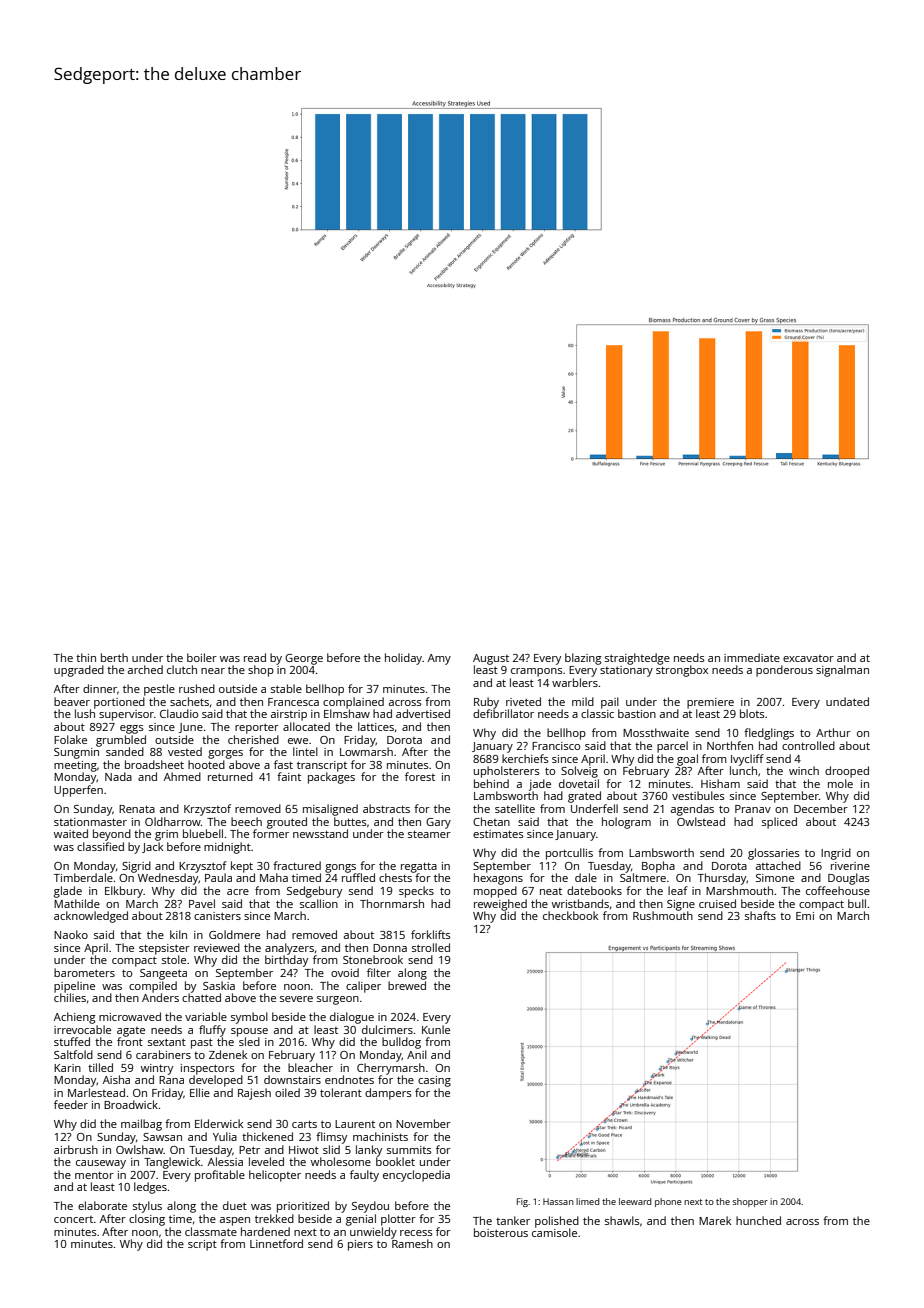 This image has height=1308, width=924. What do you see at coordinates (276, 1243) in the image?
I see `Linnetford` at bounding box center [276, 1243].
